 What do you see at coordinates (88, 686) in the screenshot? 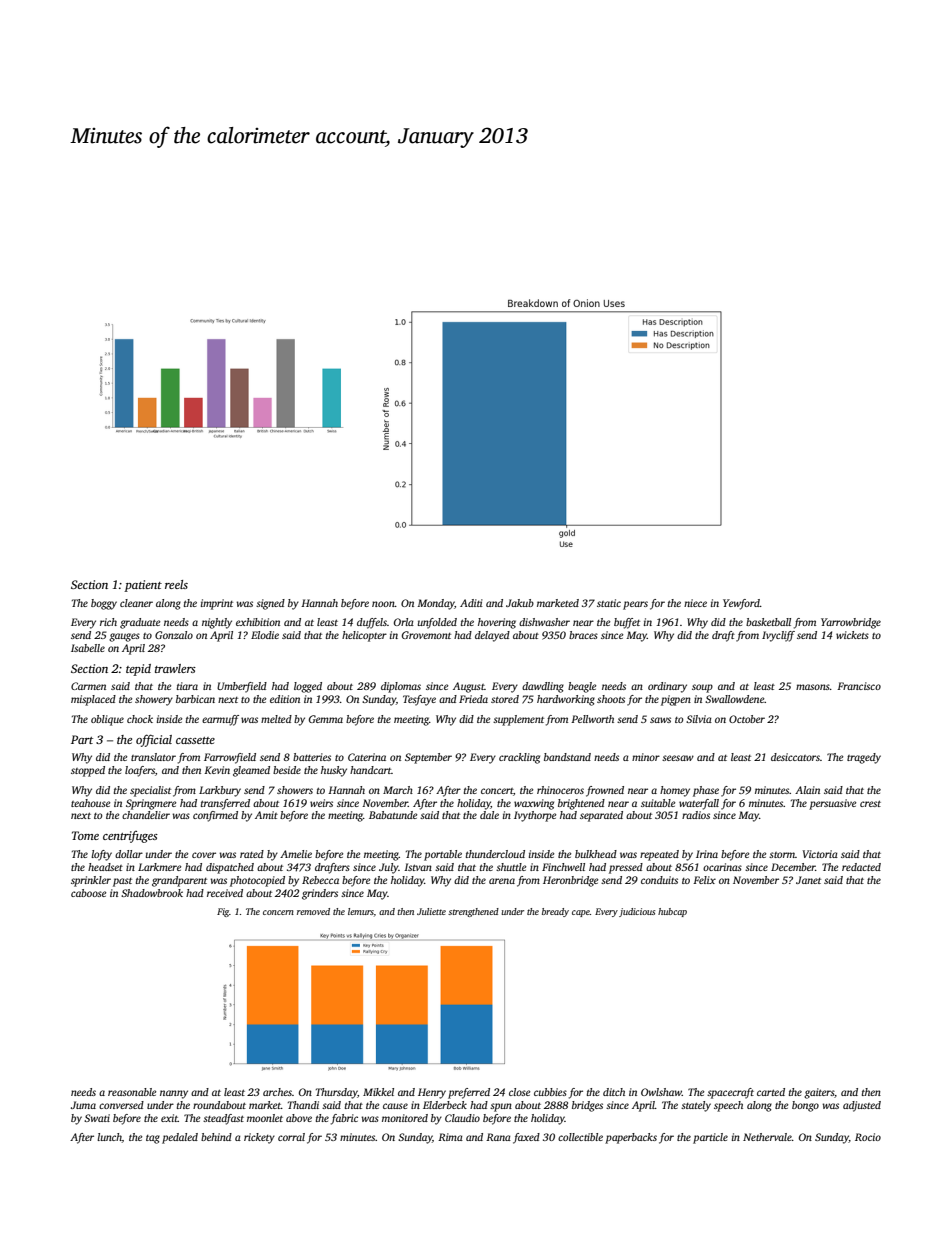
I see `Carmen` at bounding box center [88, 686].
